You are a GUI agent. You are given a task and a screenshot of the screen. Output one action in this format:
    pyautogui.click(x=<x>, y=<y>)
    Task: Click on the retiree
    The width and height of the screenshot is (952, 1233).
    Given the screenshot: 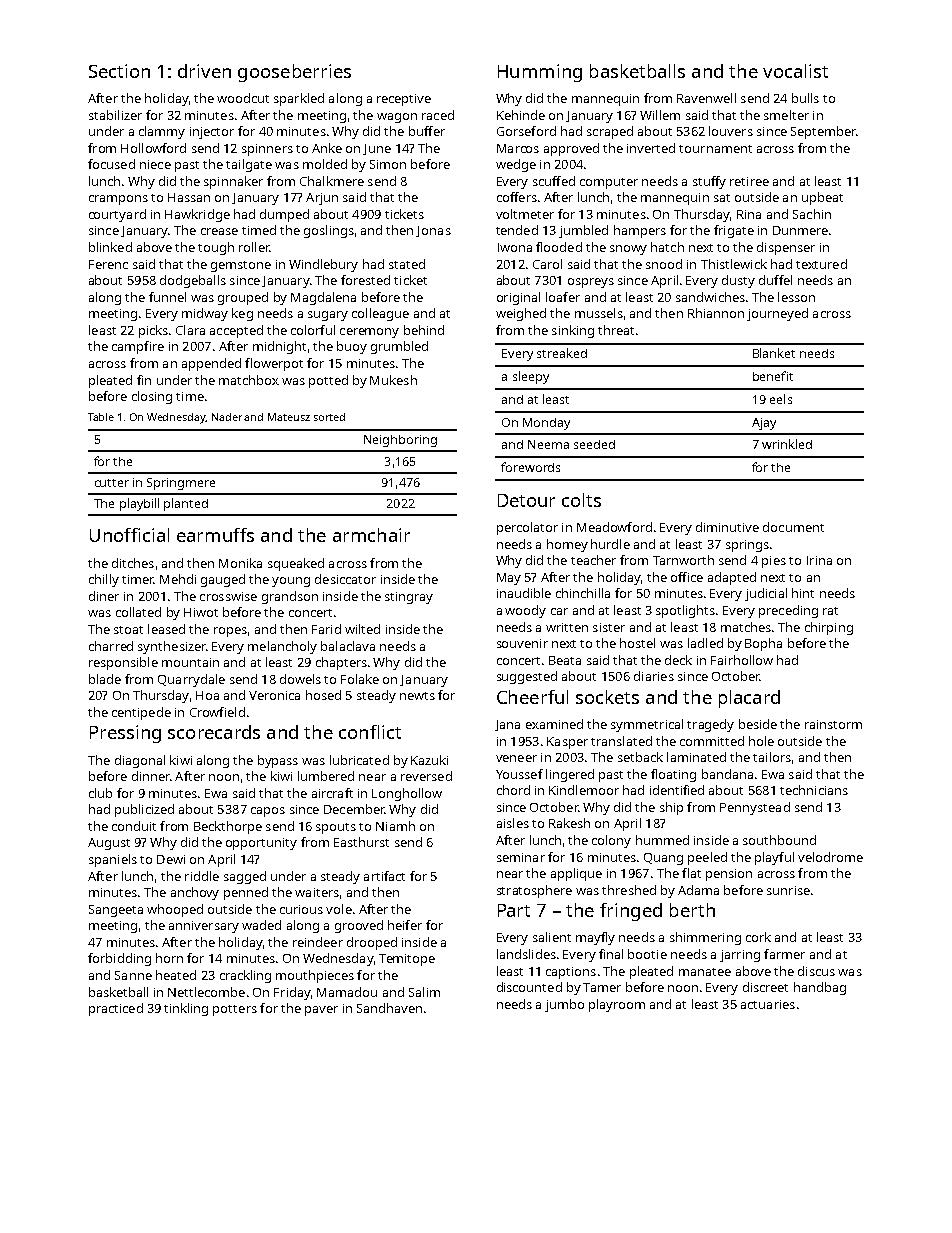 What is the action you would take?
    pyautogui.click(x=749, y=181)
